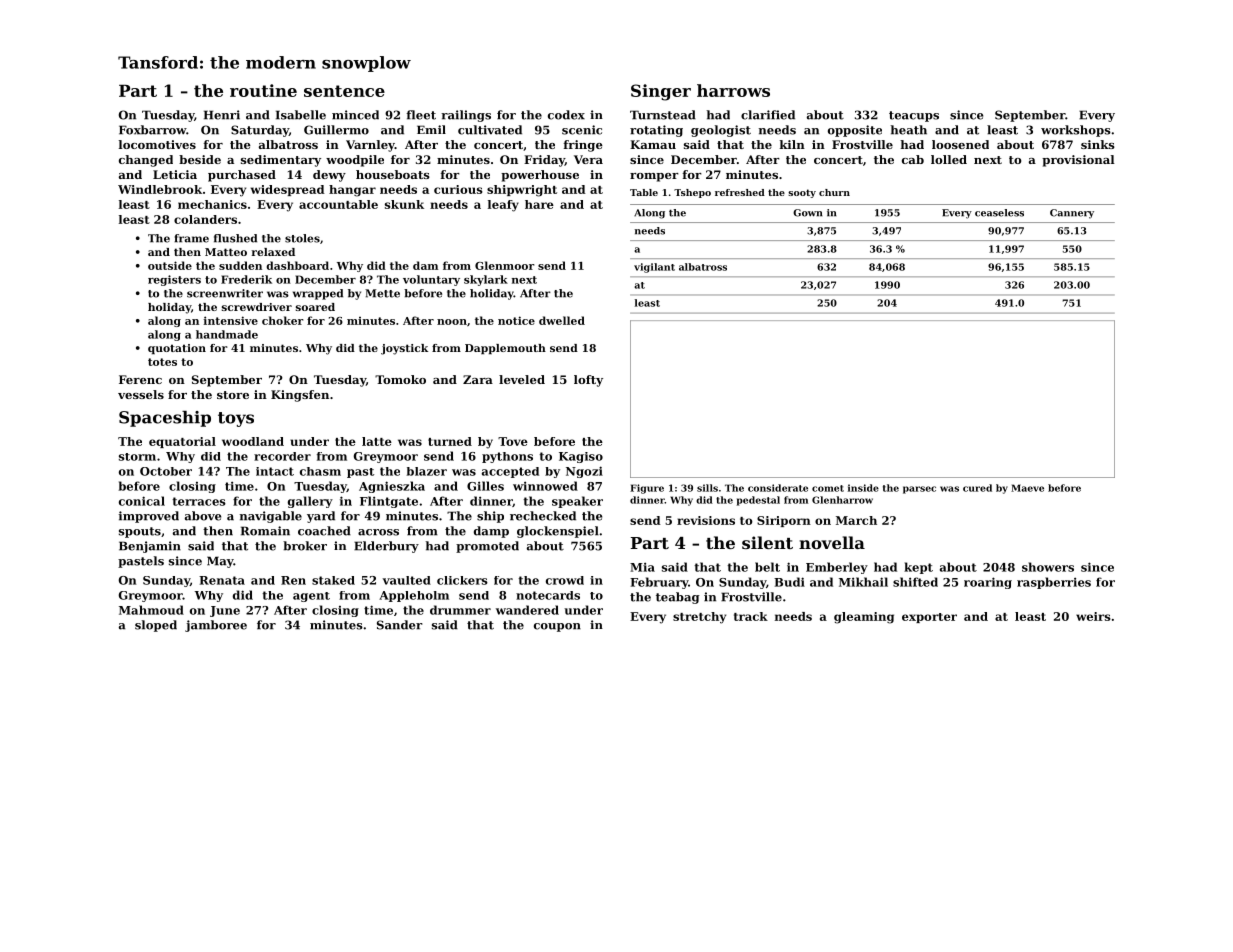 This image has height=952, width=1233. I want to click on Sander, so click(399, 625).
